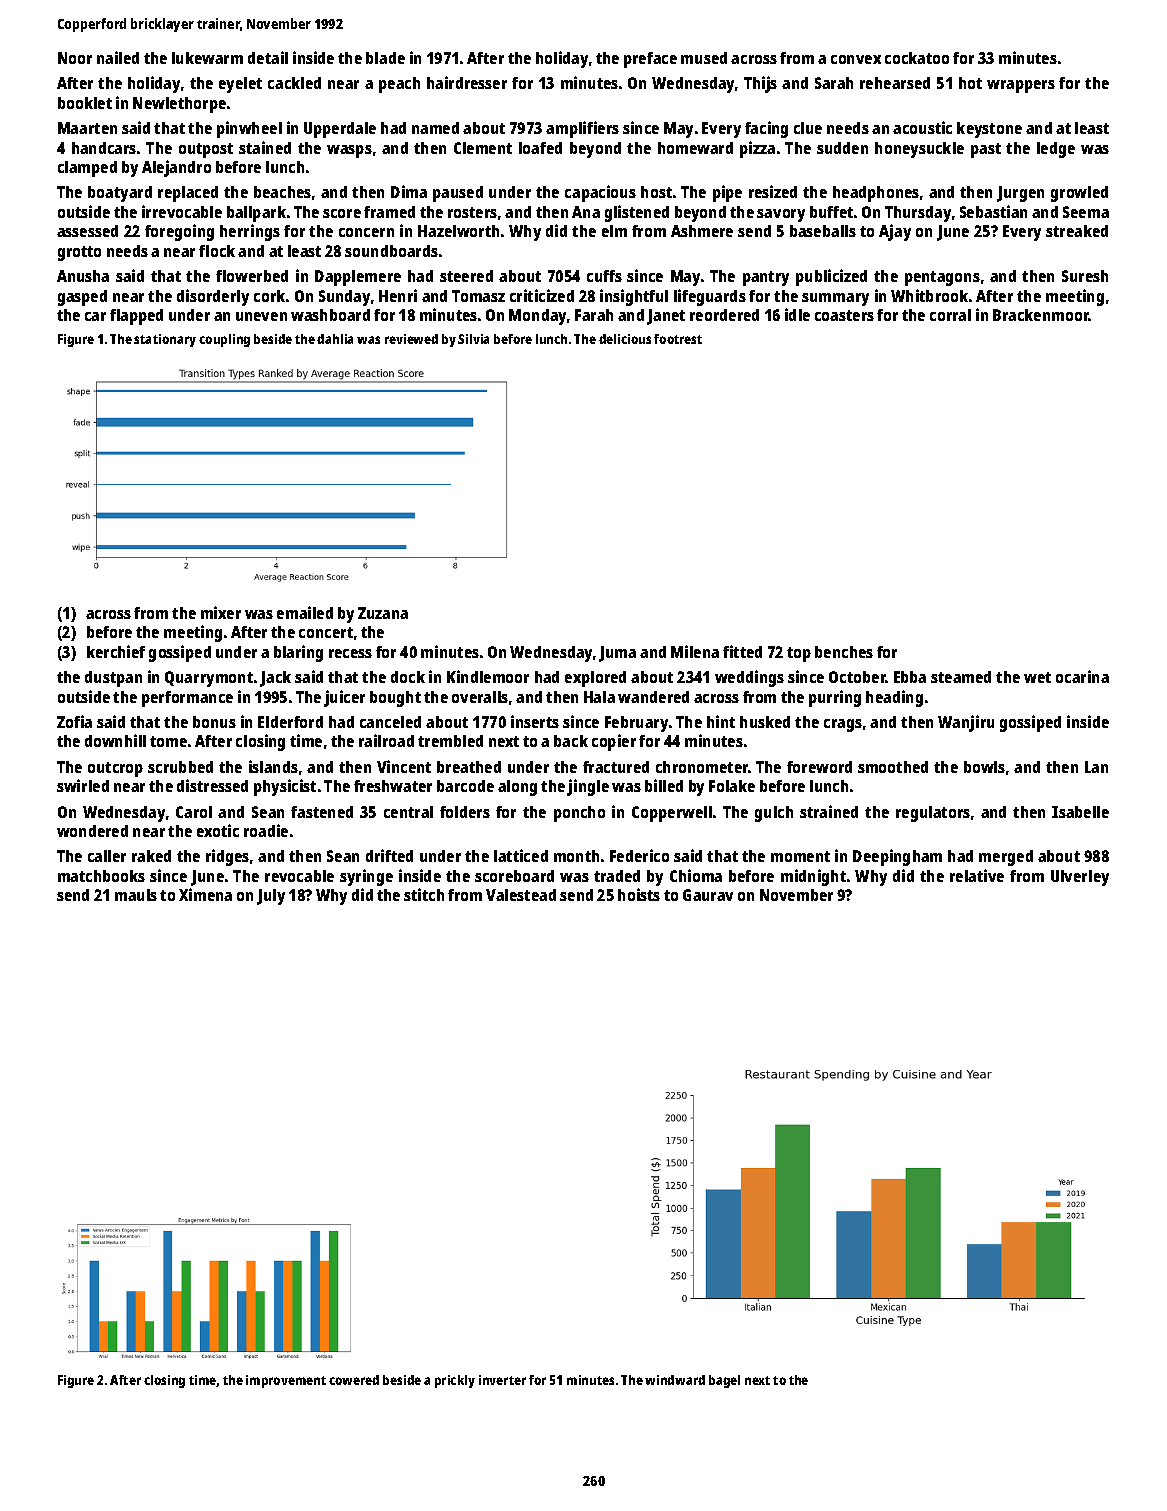  I want to click on Gaurav, so click(708, 895).
